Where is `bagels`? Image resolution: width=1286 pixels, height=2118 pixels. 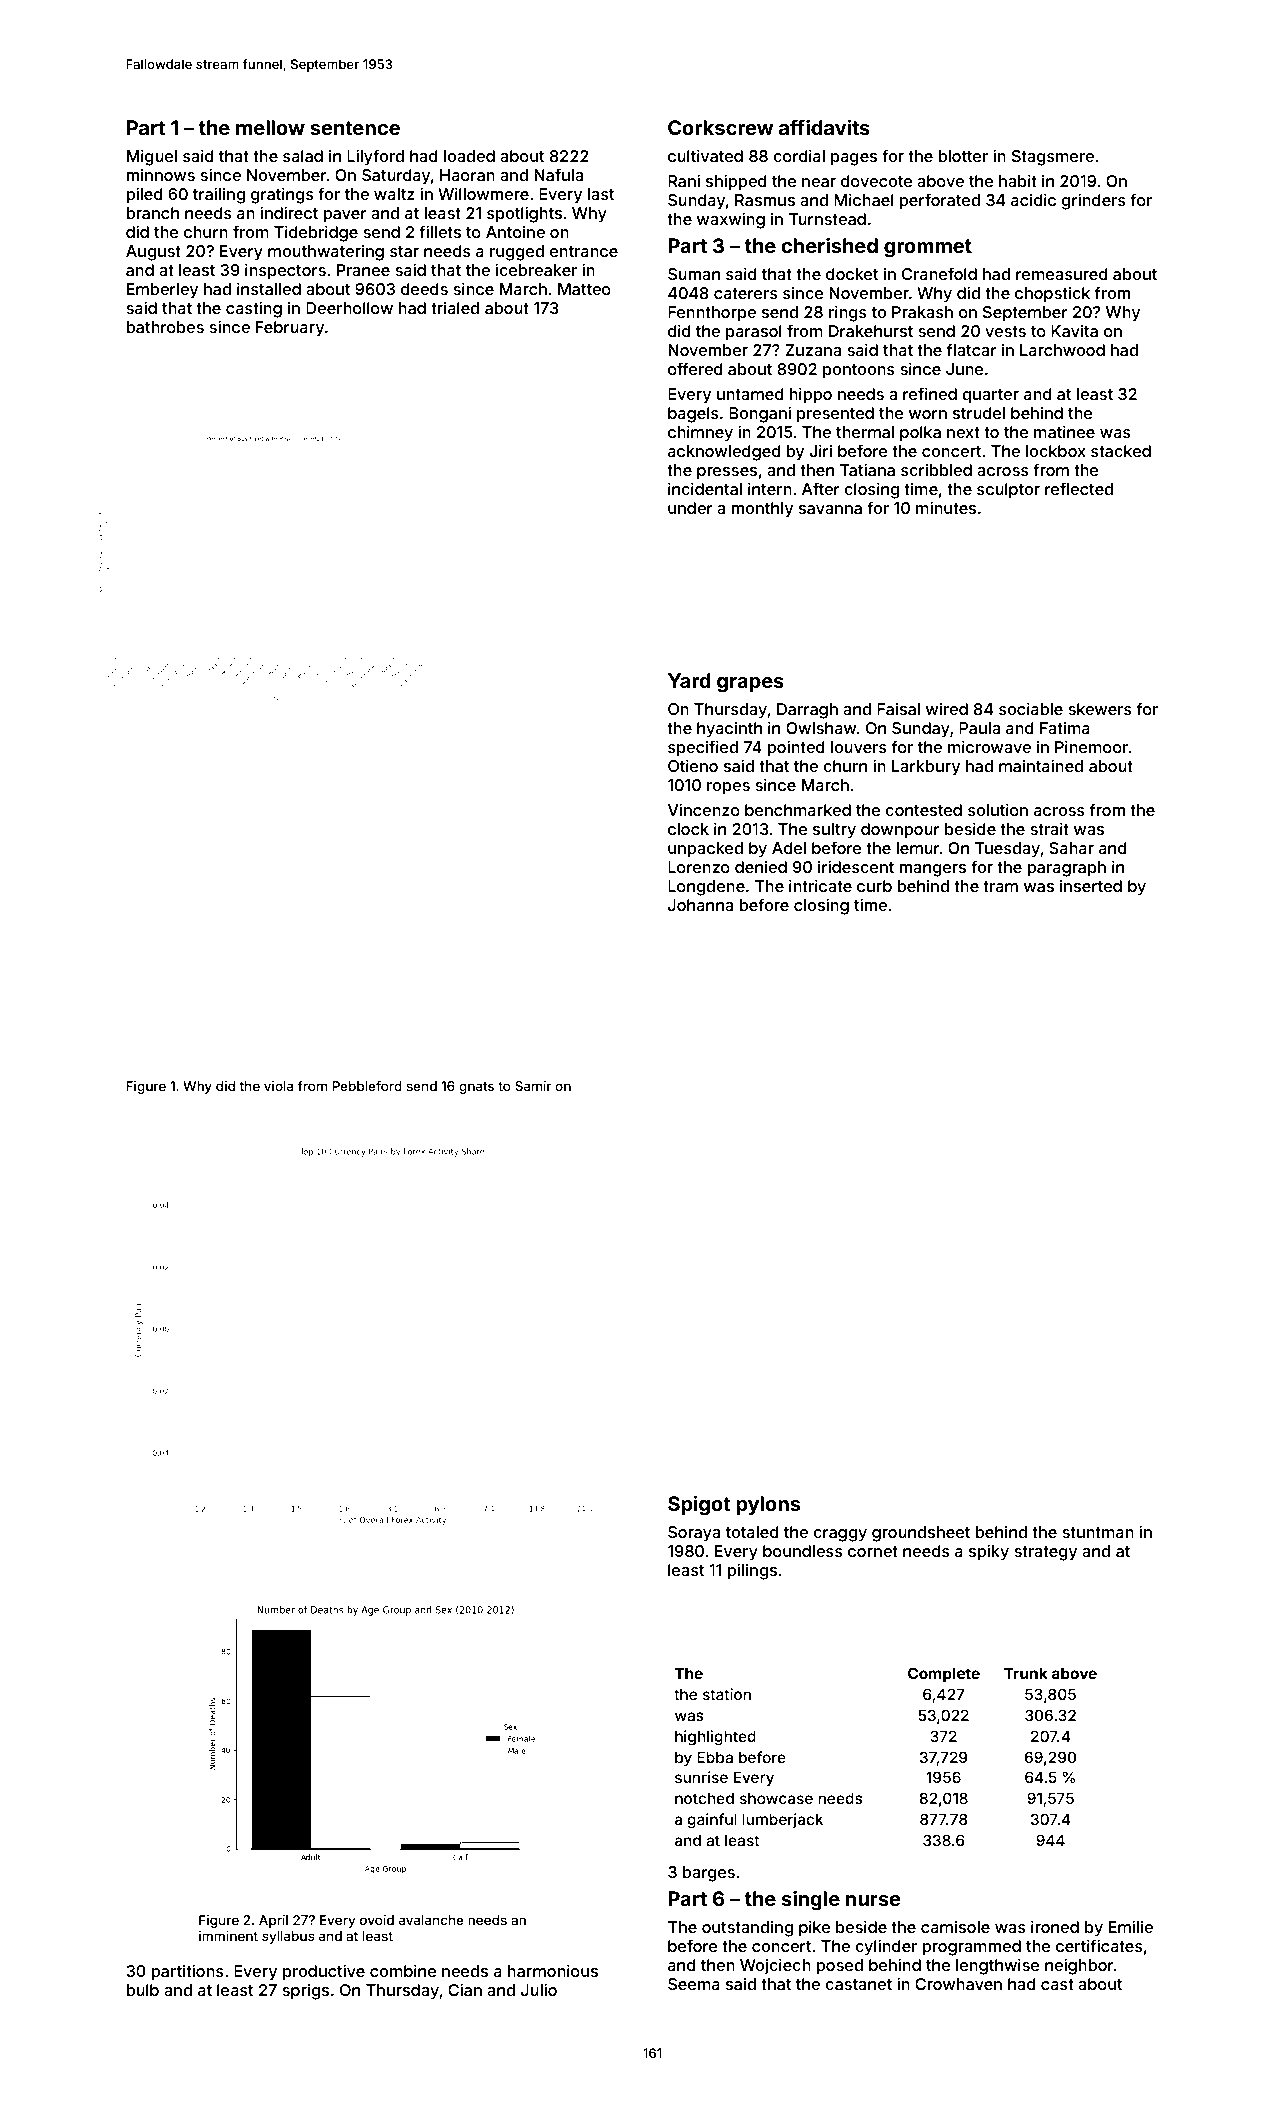
bagels is located at coordinates (693, 415).
